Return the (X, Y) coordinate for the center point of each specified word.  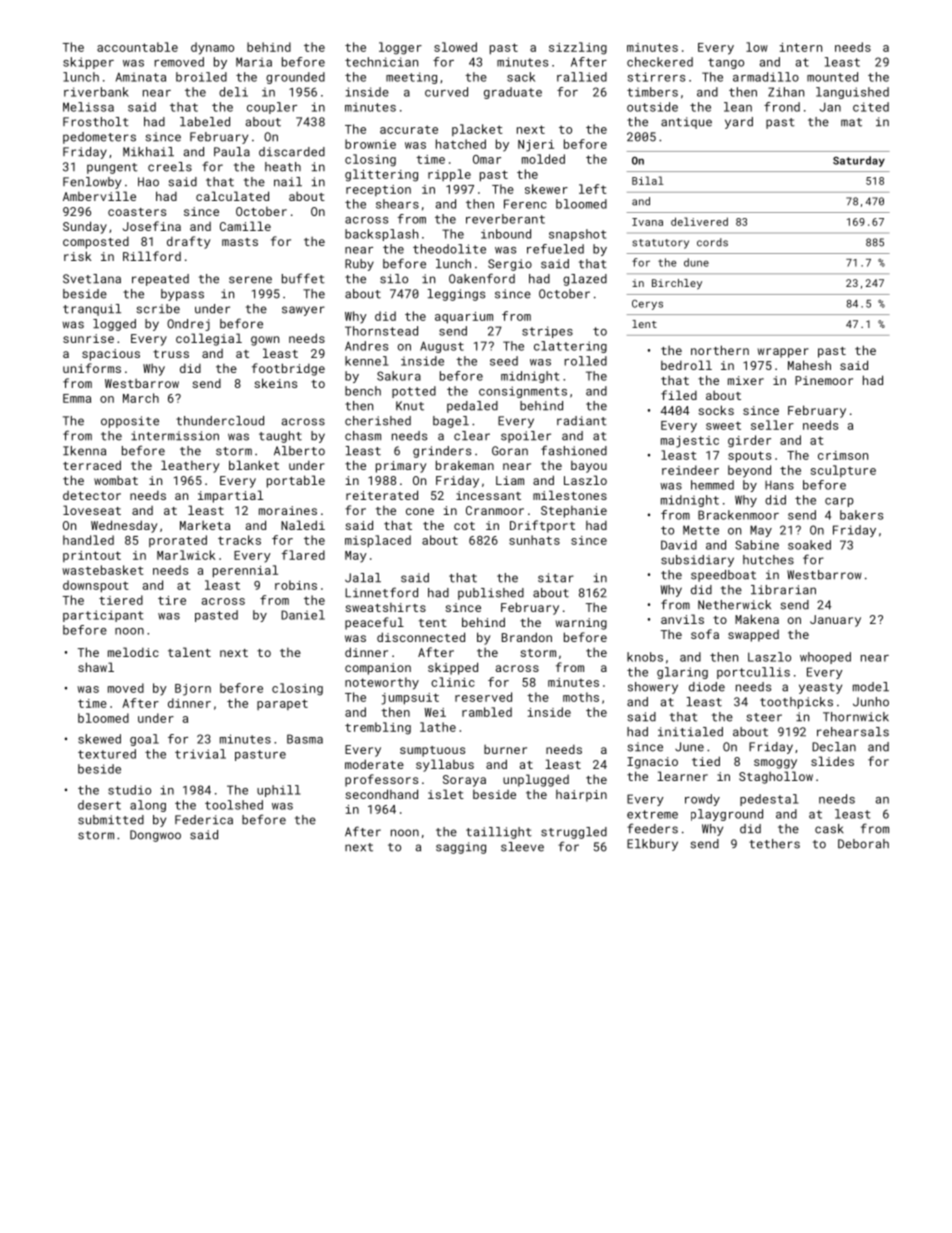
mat (851, 122)
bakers (861, 515)
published (491, 594)
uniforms (92, 368)
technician (381, 62)
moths (581, 697)
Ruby (359, 265)
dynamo (212, 48)
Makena (757, 619)
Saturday (859, 161)
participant (103, 616)
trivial (200, 754)
